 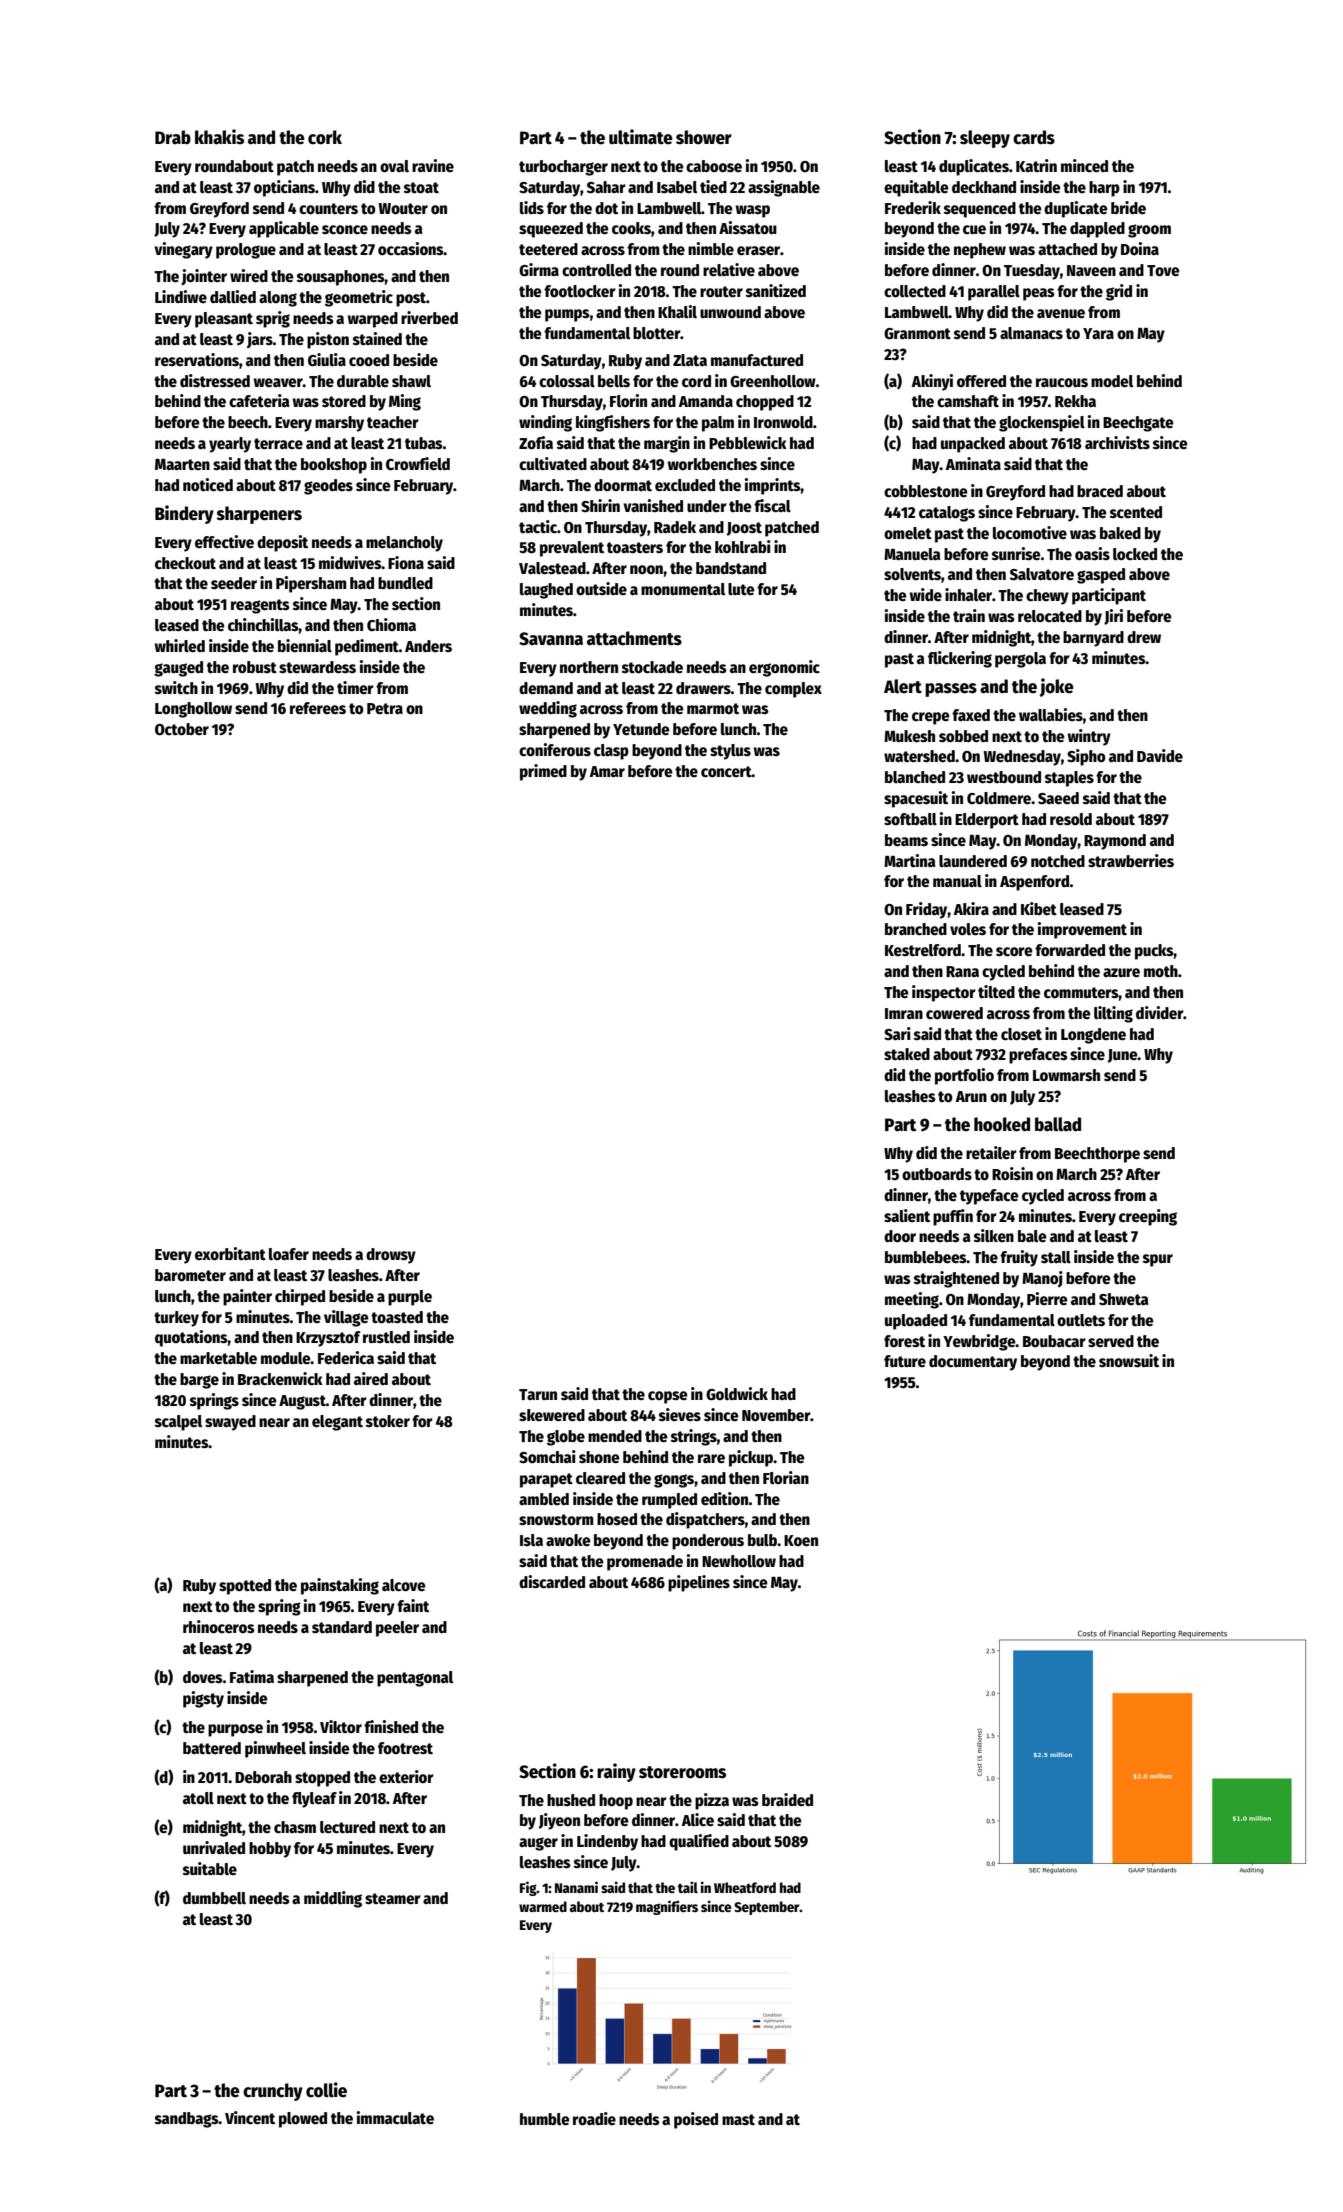 What do you see at coordinates (245, 1587) in the image?
I see `spotted` at bounding box center [245, 1587].
